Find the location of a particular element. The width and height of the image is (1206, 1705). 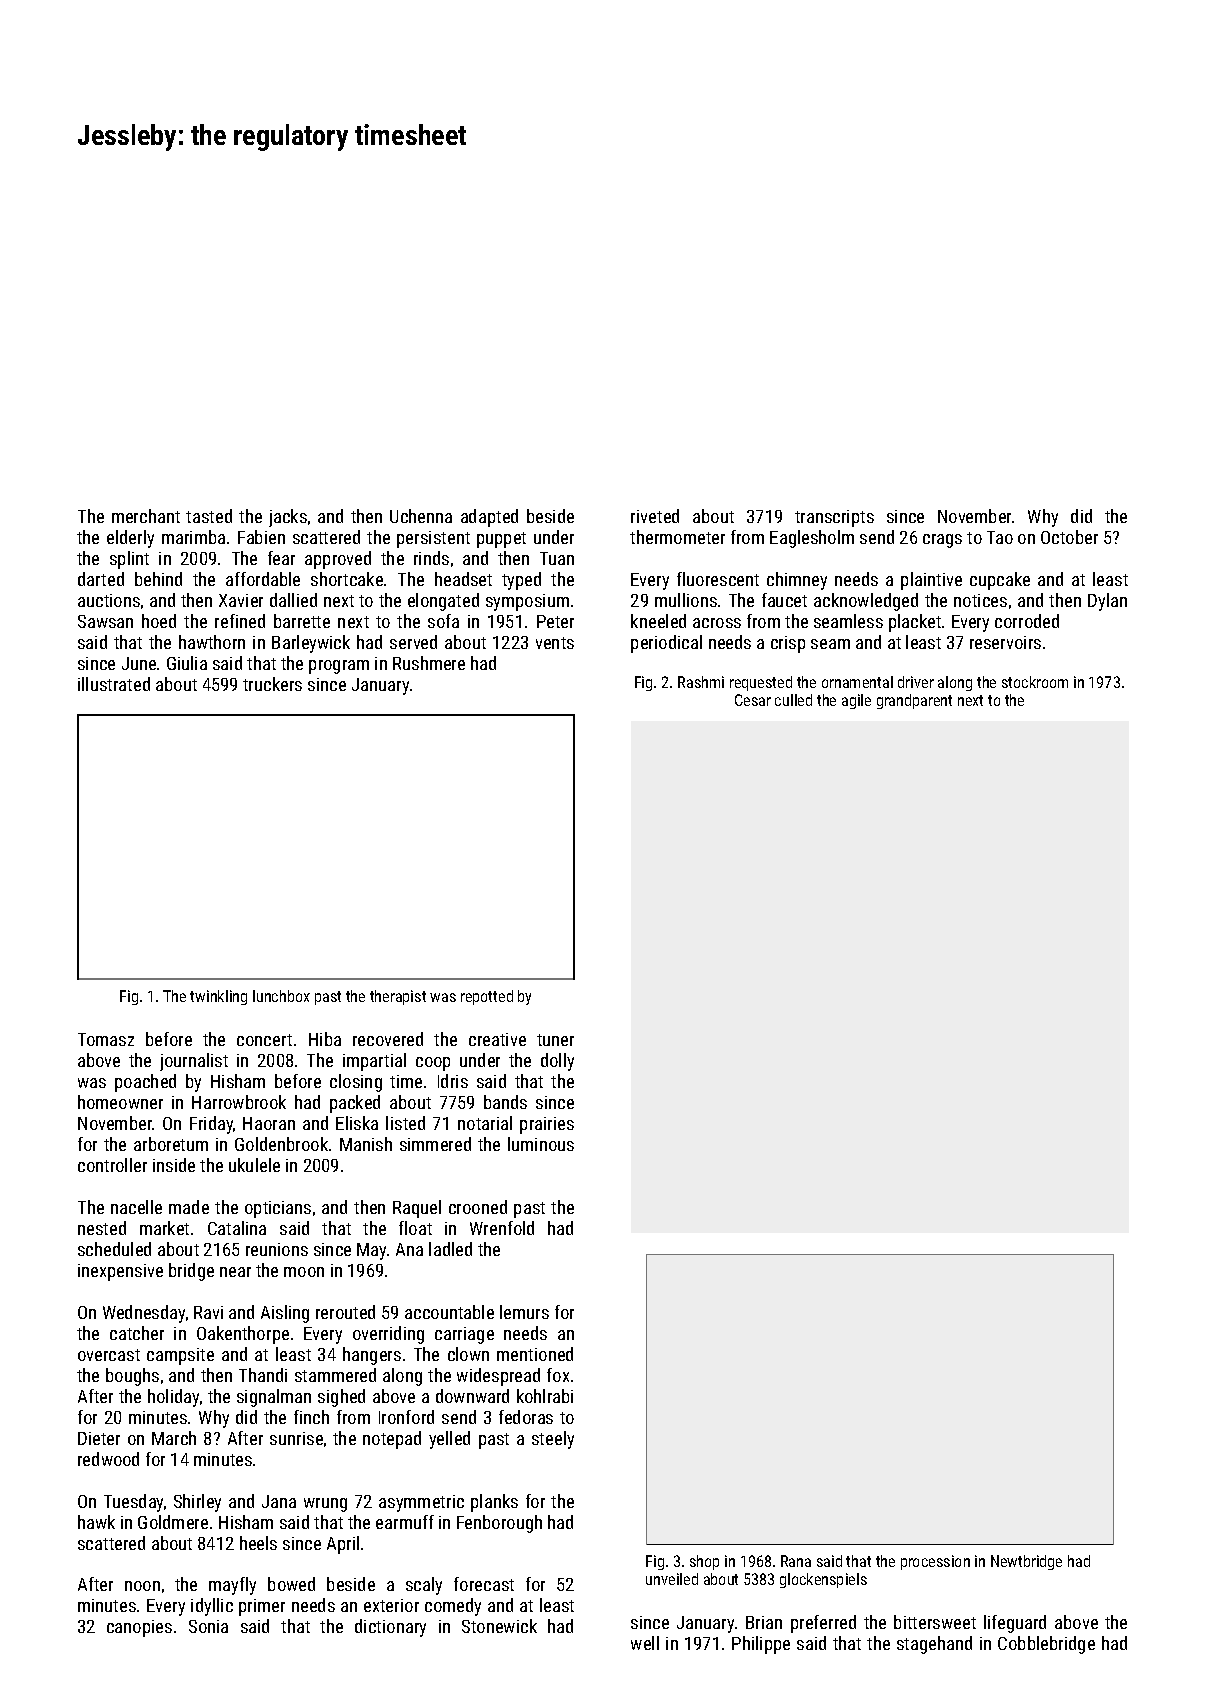

shop is located at coordinates (704, 1562).
